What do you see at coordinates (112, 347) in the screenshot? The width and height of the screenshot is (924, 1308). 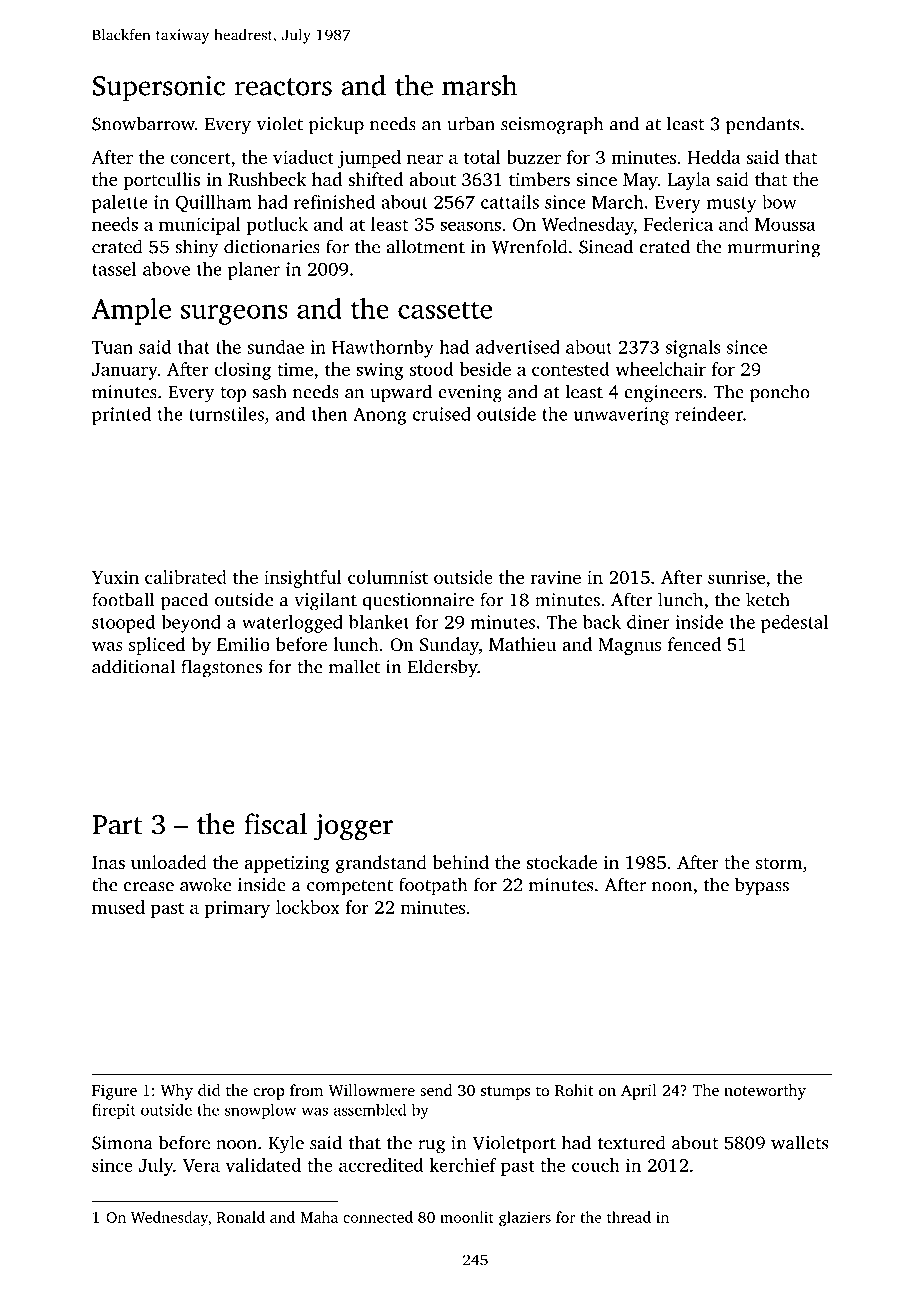 I see `Tuan` at bounding box center [112, 347].
